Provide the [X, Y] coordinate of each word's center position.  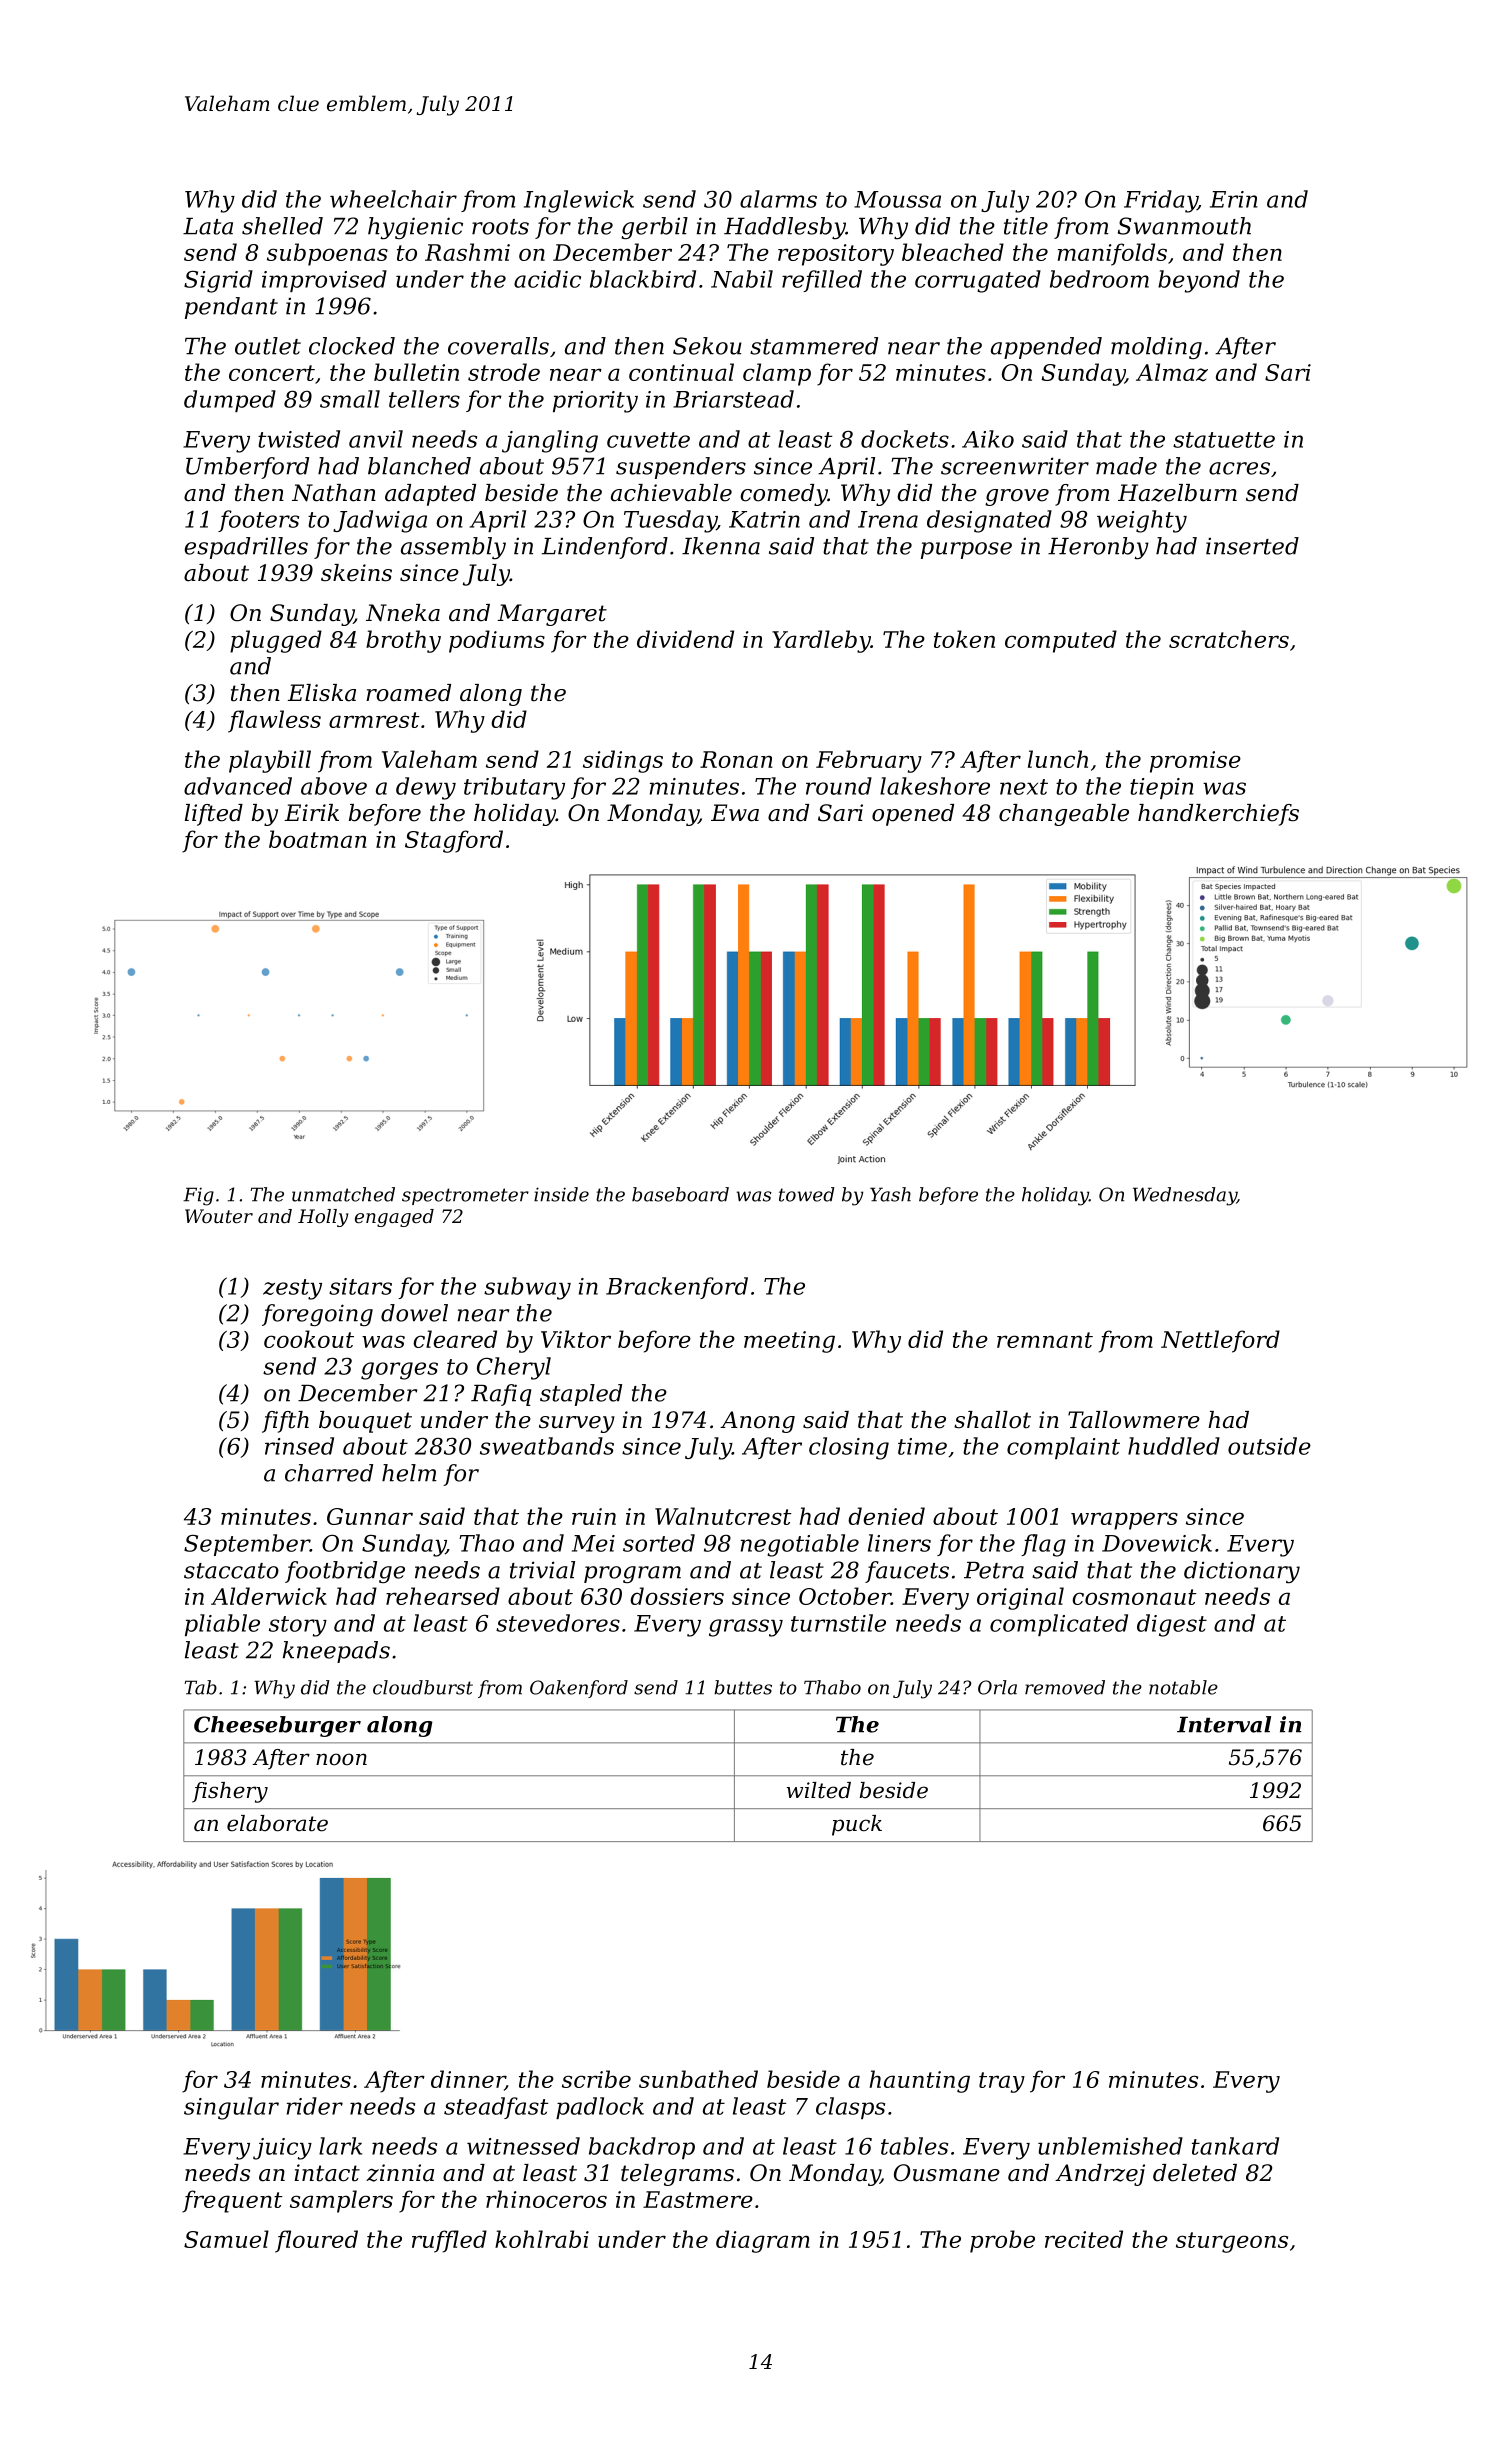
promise [1195, 762]
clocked [352, 346]
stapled [581, 1395]
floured [316, 2241]
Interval [1224, 1724]
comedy [784, 495]
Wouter [219, 1216]
